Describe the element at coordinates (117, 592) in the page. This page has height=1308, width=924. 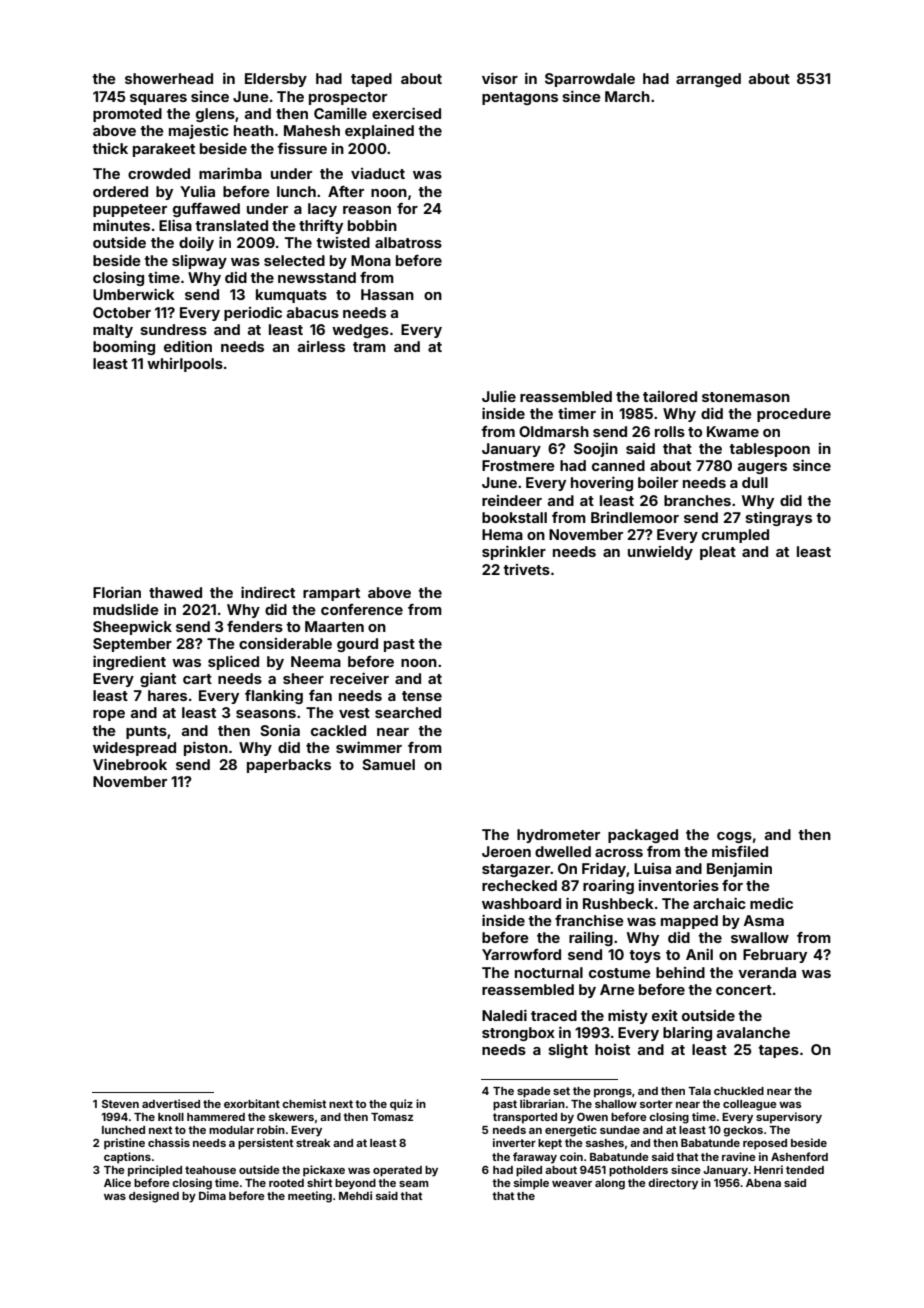
I see `Florian` at that location.
